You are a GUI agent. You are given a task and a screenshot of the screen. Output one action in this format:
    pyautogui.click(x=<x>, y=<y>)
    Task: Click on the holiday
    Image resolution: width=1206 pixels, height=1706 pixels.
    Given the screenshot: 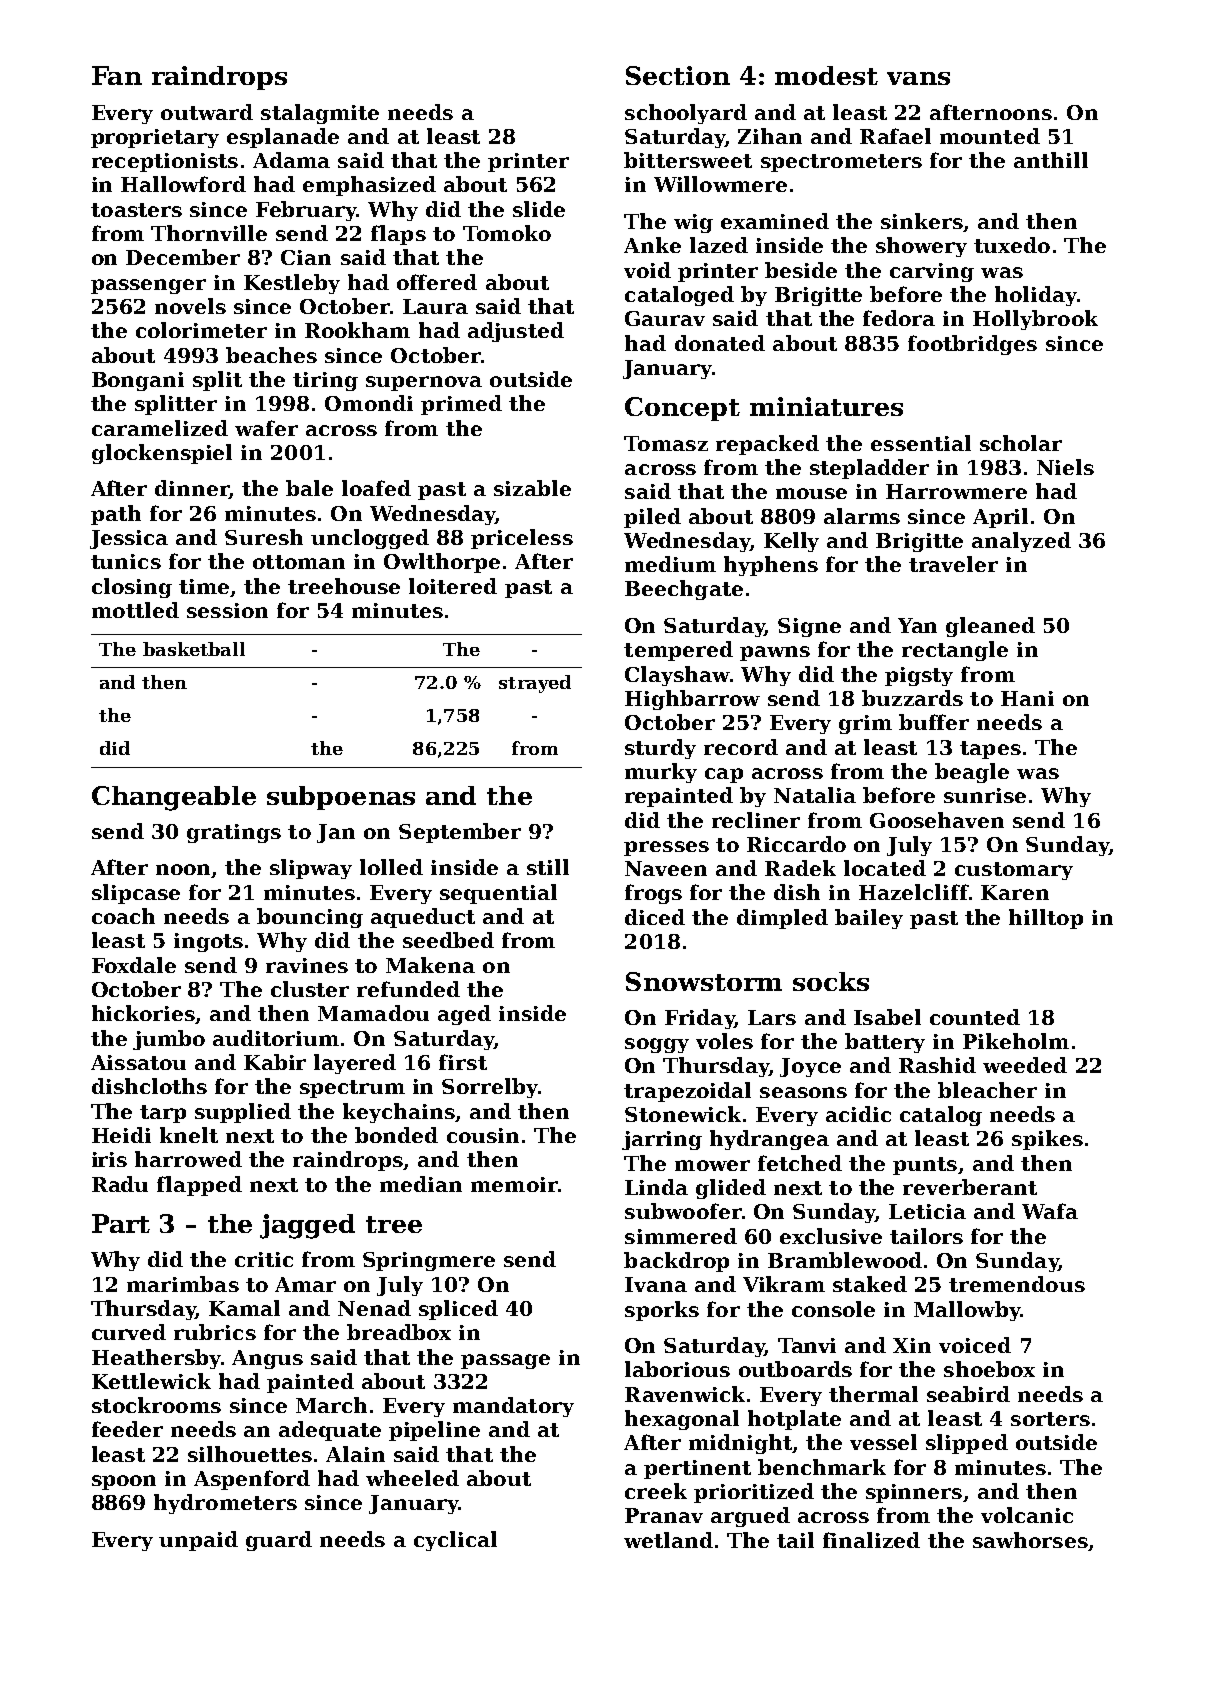 What is the action you would take?
    pyautogui.click(x=1036, y=296)
